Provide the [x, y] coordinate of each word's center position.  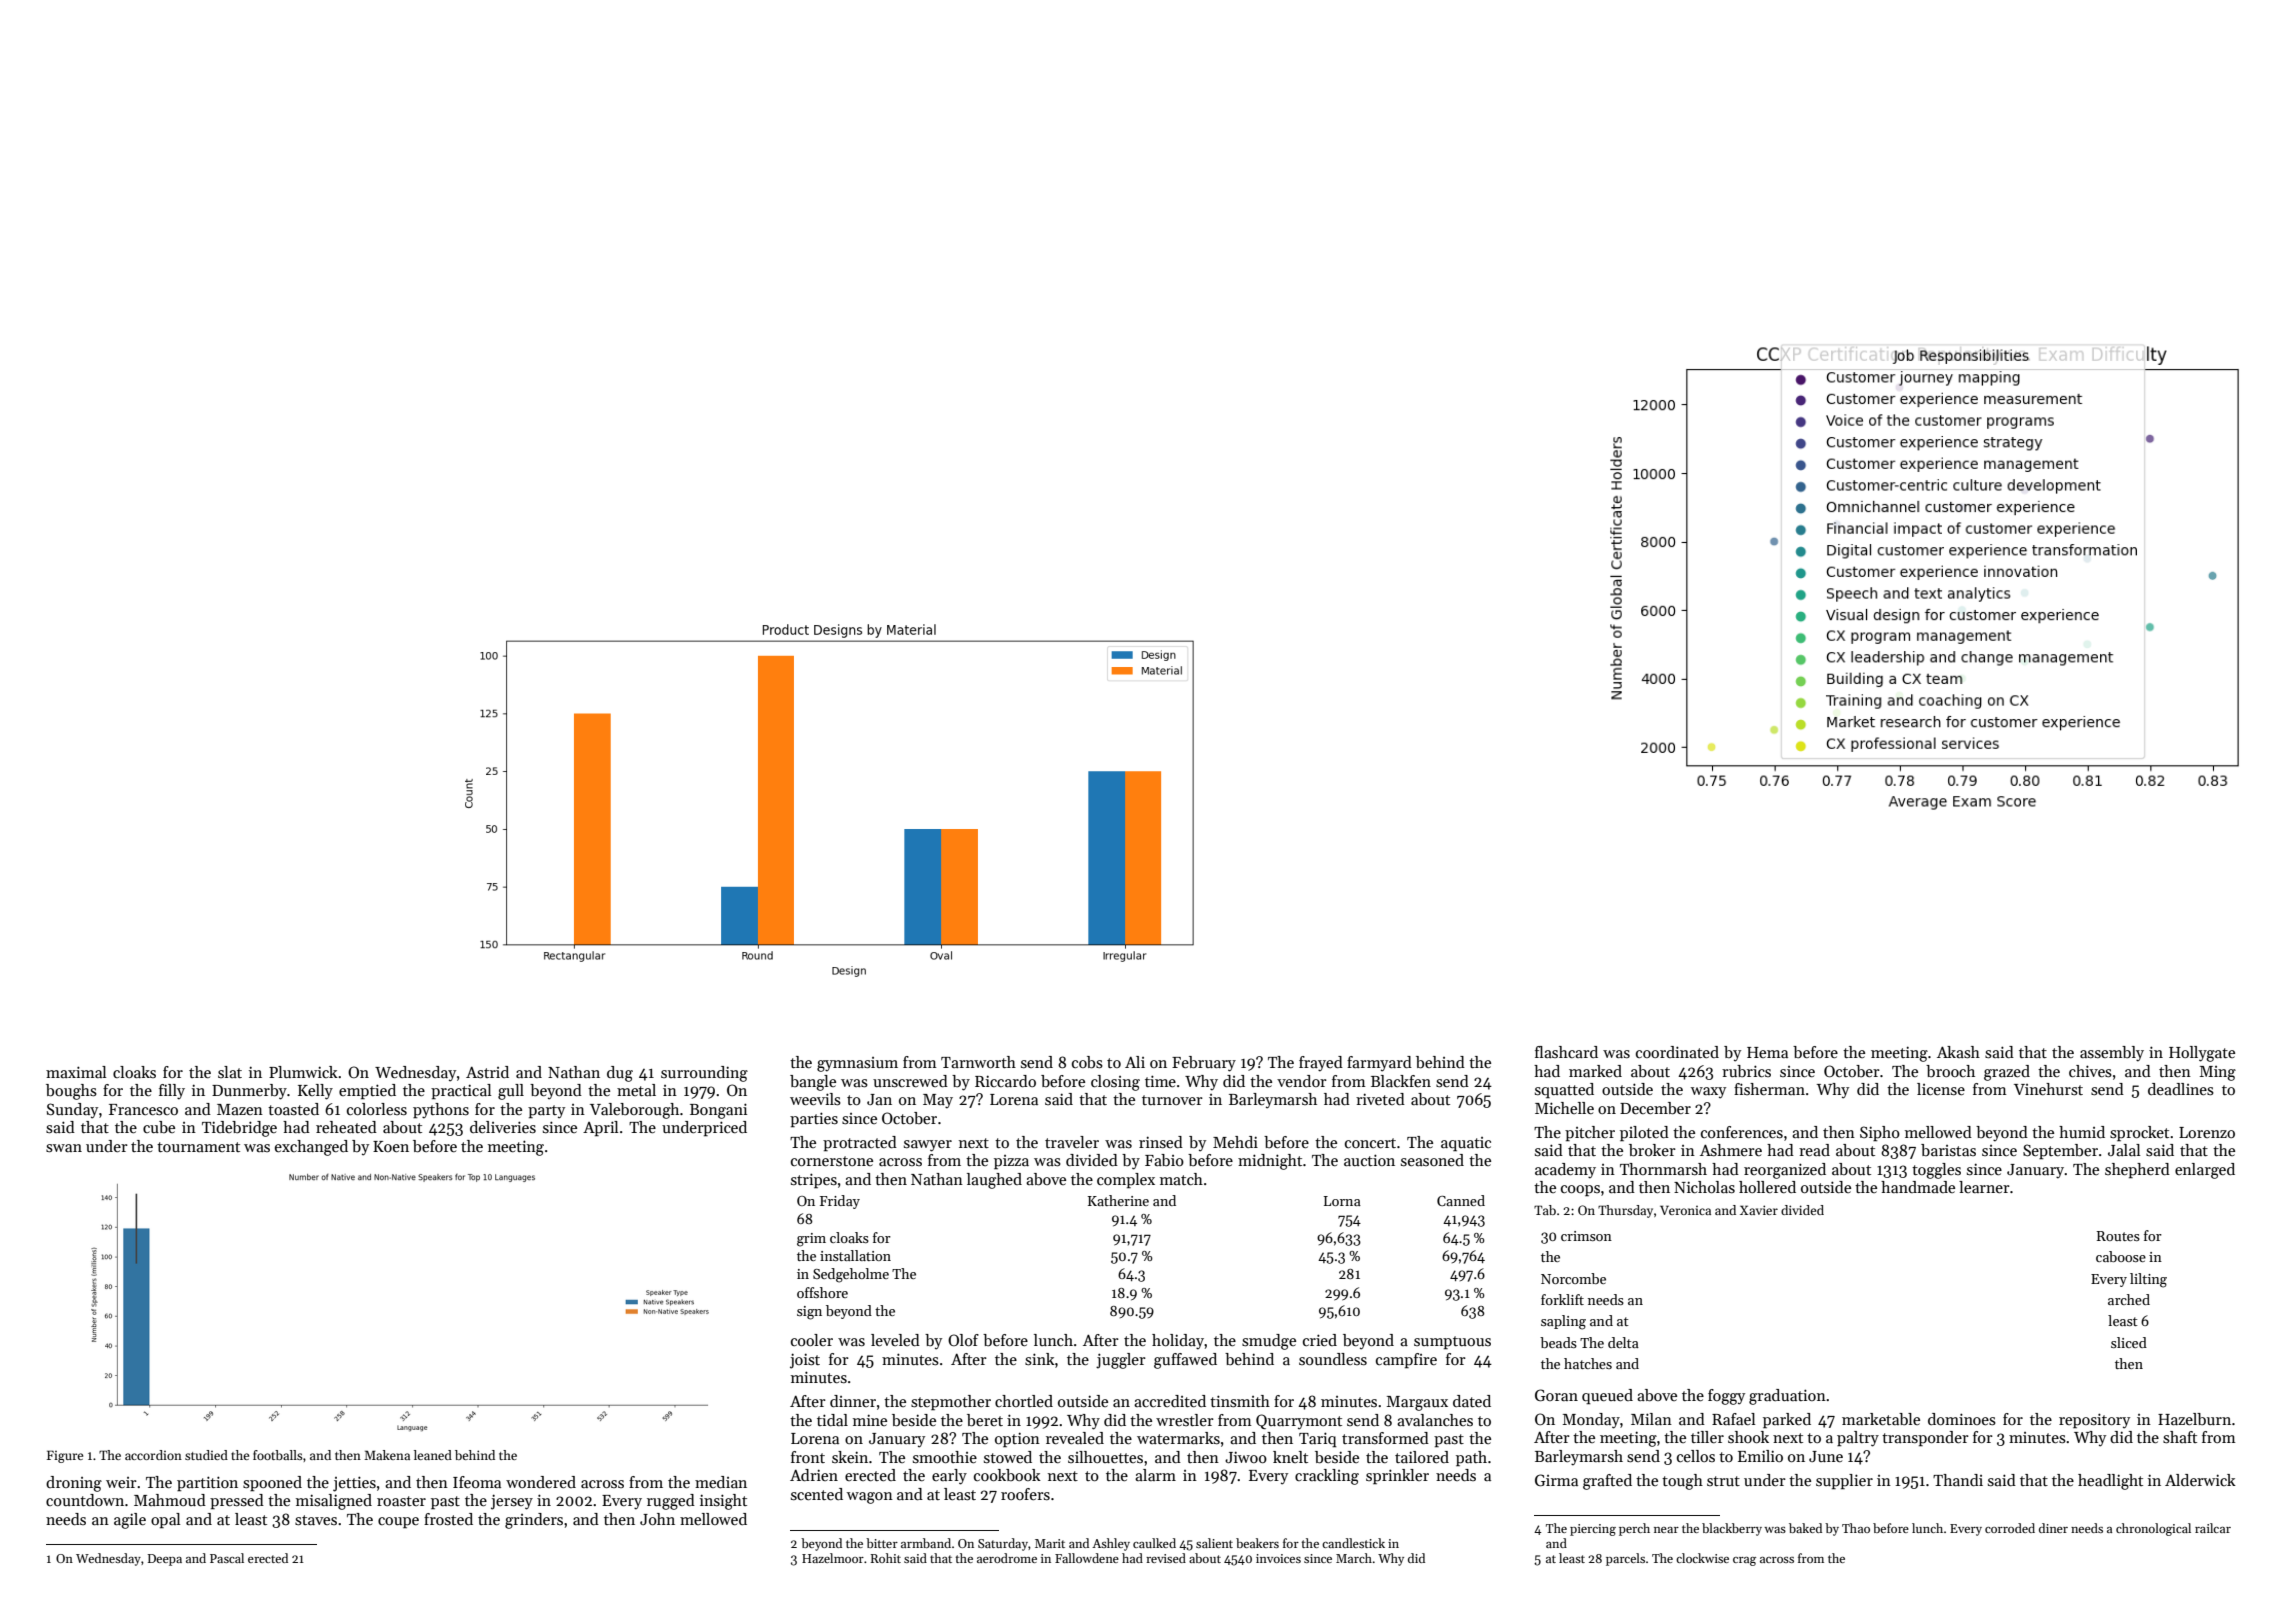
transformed [1385, 1438]
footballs [278, 1455]
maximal [76, 1072]
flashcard [1566, 1052]
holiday [1178, 1342]
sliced [2129, 1342]
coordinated [1677, 1052]
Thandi [1958, 1480]
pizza [1011, 1162]
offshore [822, 1292]
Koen [391, 1146]
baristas [1948, 1150]
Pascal [227, 1558]
